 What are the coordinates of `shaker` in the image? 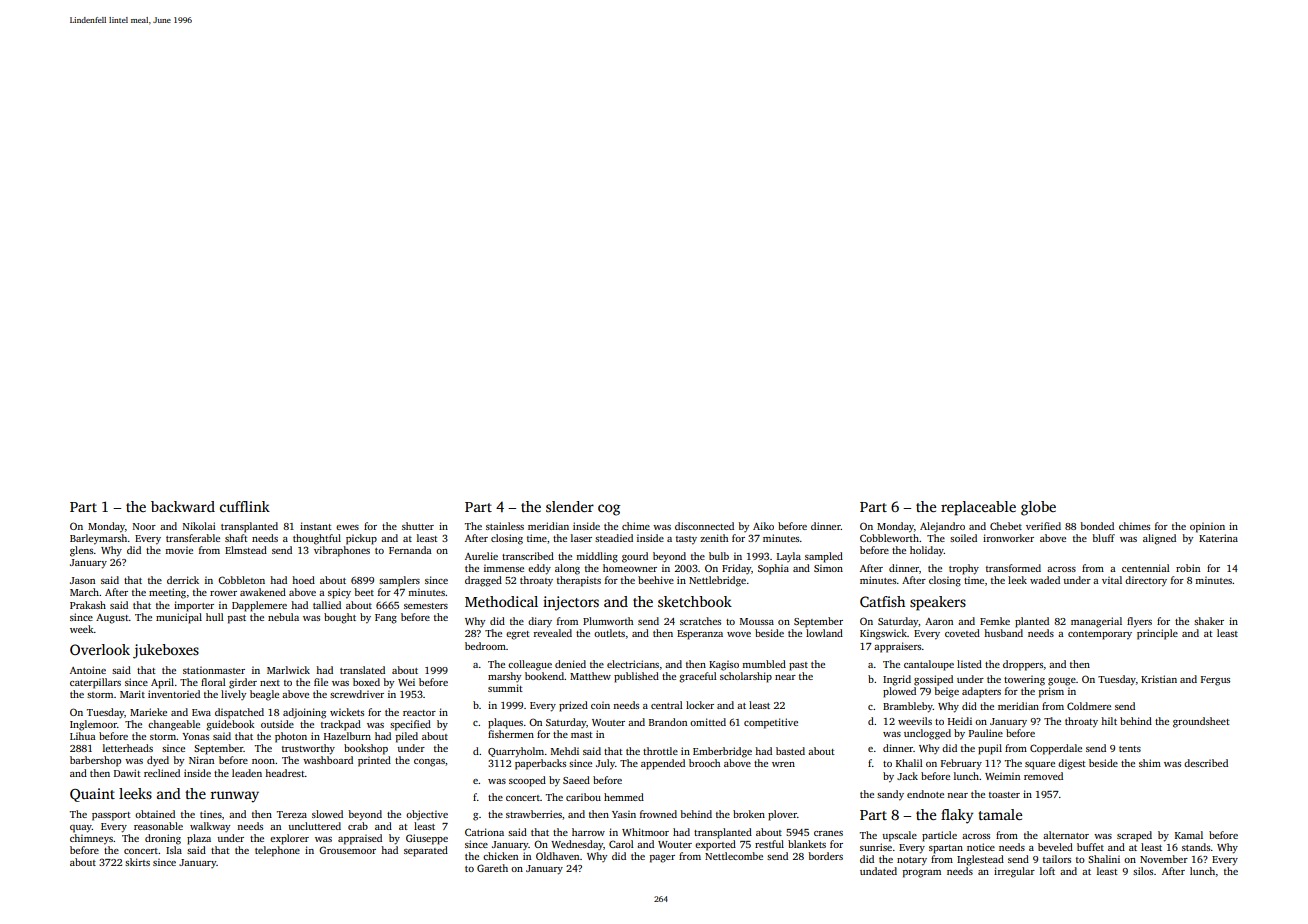 It's located at (1209, 621).
